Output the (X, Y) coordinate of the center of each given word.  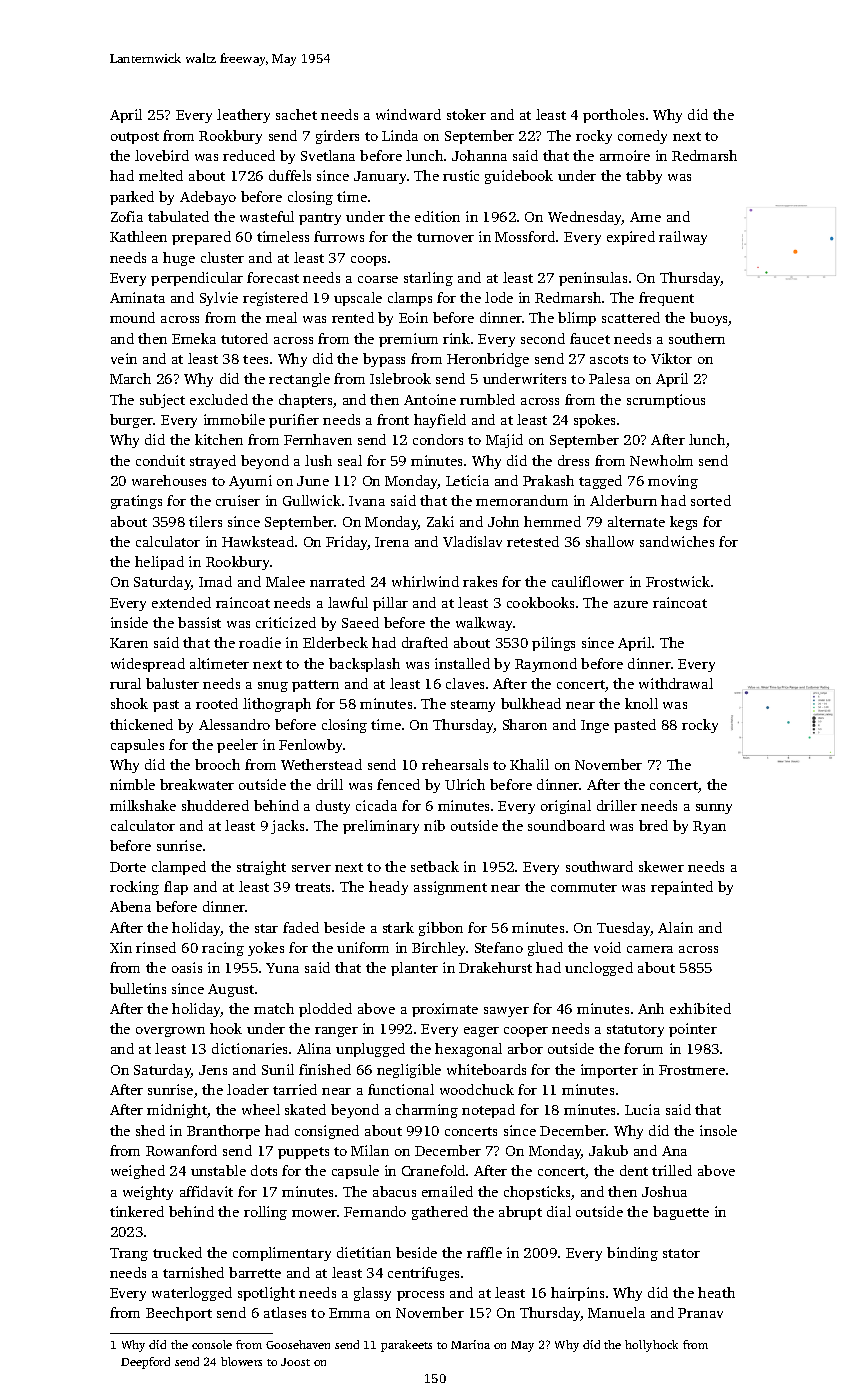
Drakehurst (495, 967)
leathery (243, 116)
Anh (651, 1008)
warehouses (169, 480)
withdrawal (676, 683)
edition (437, 216)
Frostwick (678, 581)
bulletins (138, 988)
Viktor (671, 358)
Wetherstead (321, 764)
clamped (179, 868)
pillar (390, 604)
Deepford (145, 1363)
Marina (470, 1344)
